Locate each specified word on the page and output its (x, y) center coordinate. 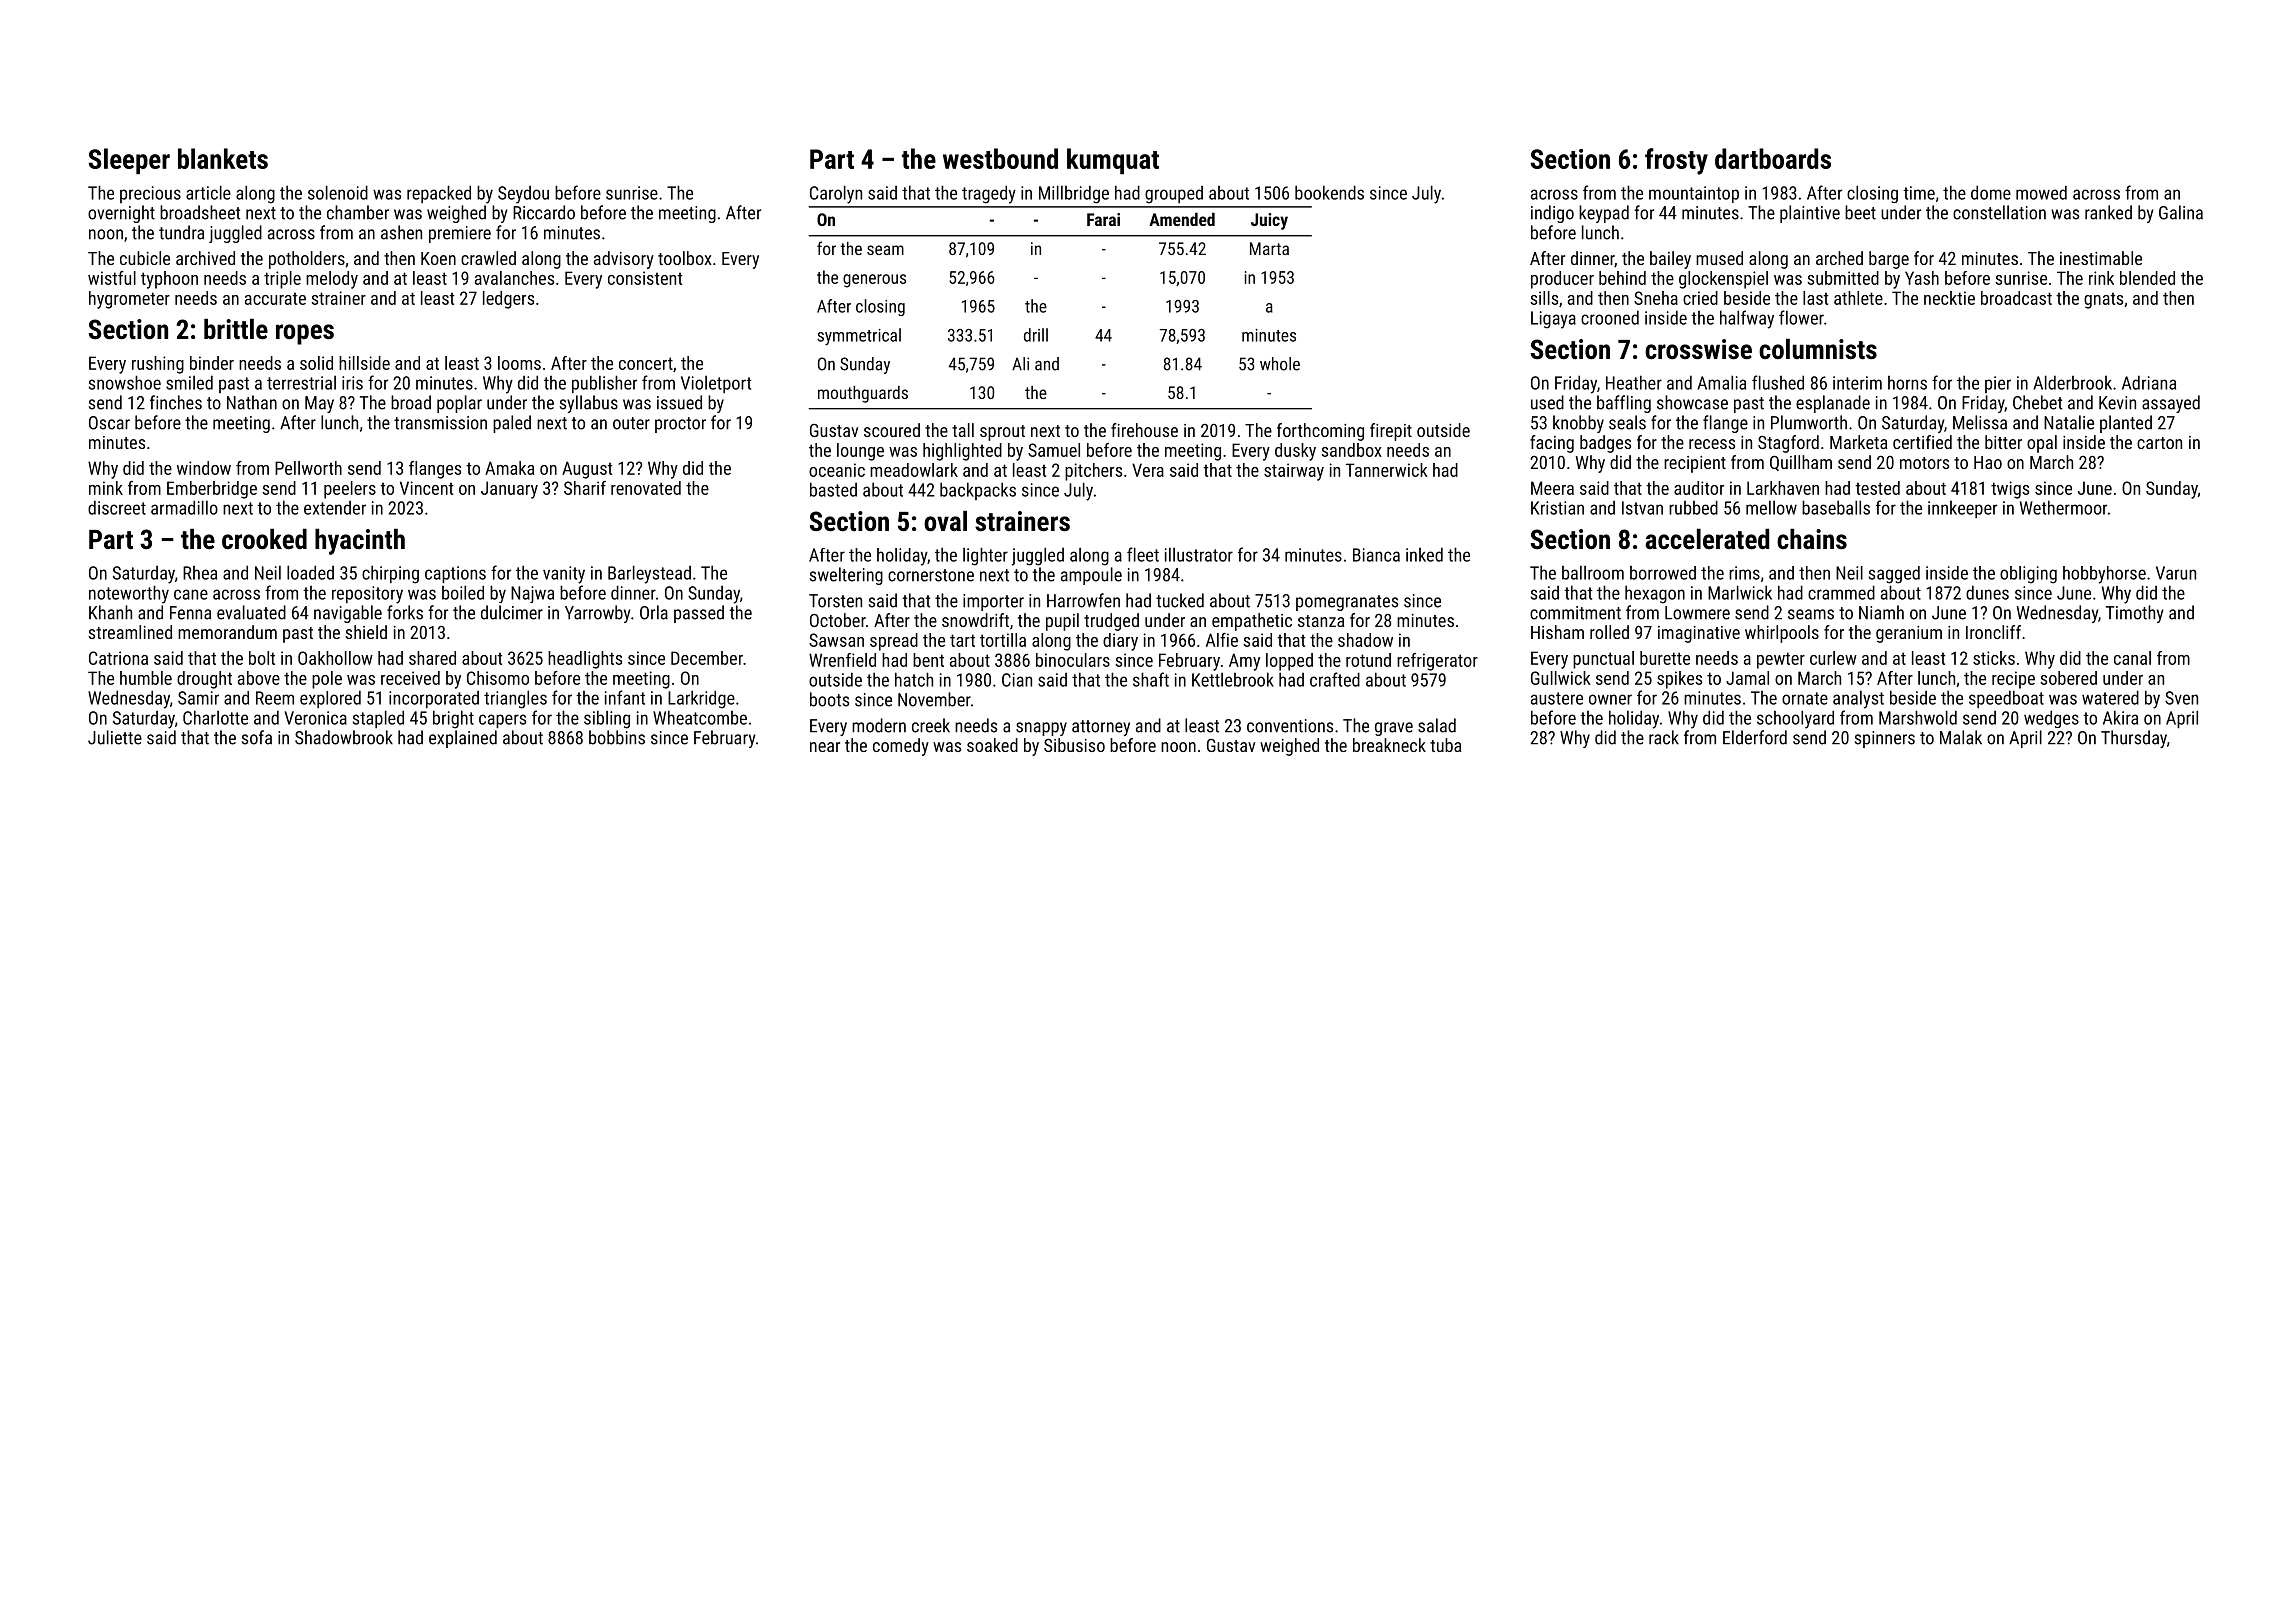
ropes (305, 334)
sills (1544, 298)
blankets (223, 158)
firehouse (1144, 430)
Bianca (1376, 555)
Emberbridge (212, 490)
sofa (257, 737)
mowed (2041, 192)
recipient (1695, 464)
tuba (1445, 745)
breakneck (1389, 745)
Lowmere (1697, 613)
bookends (1329, 192)
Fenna (190, 613)
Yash (1922, 278)
